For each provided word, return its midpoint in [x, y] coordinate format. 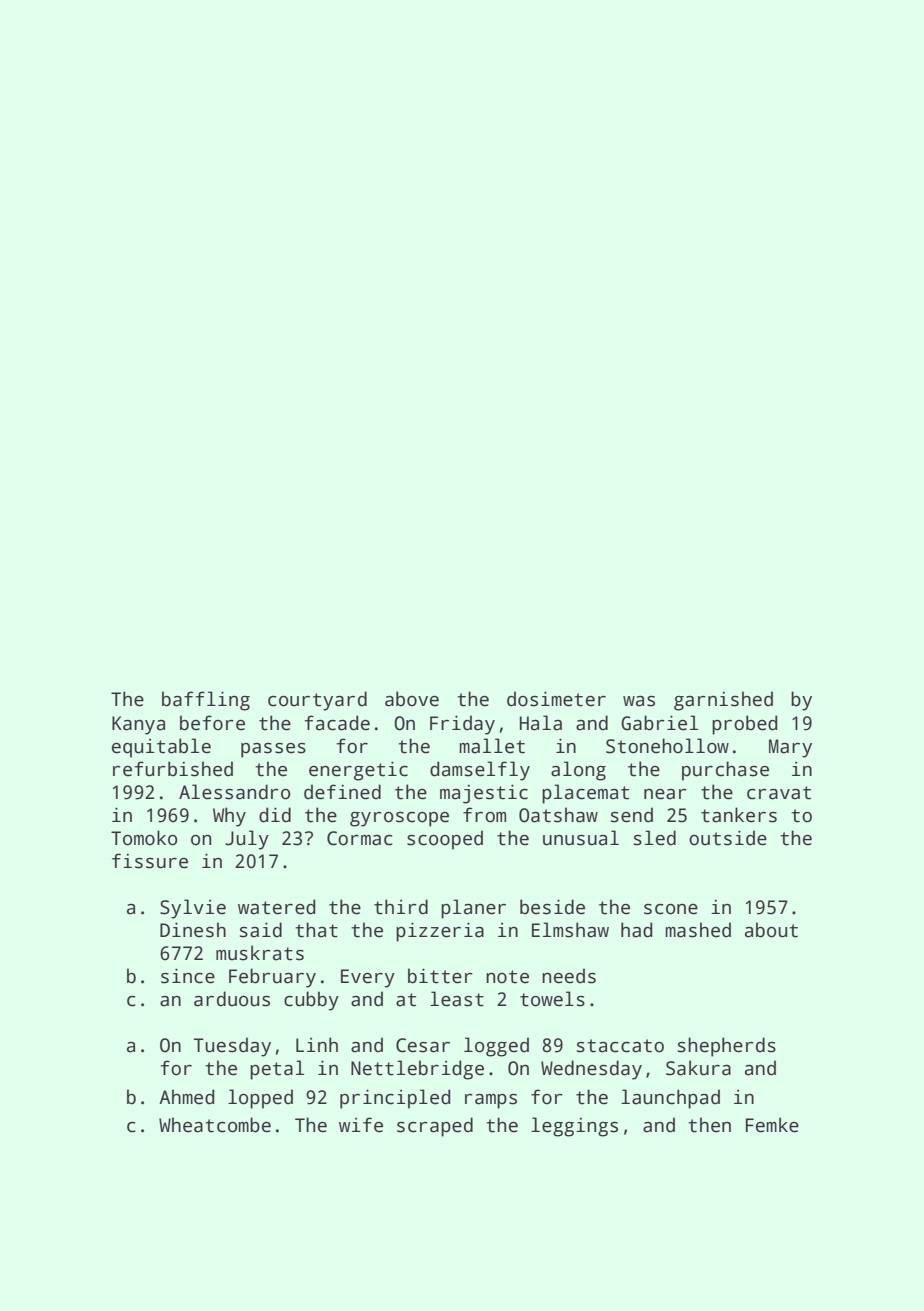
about [771, 930]
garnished [723, 701]
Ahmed [186, 1097]
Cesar [423, 1045]
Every [368, 978]
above [412, 699]
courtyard [317, 701]
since [188, 976]
